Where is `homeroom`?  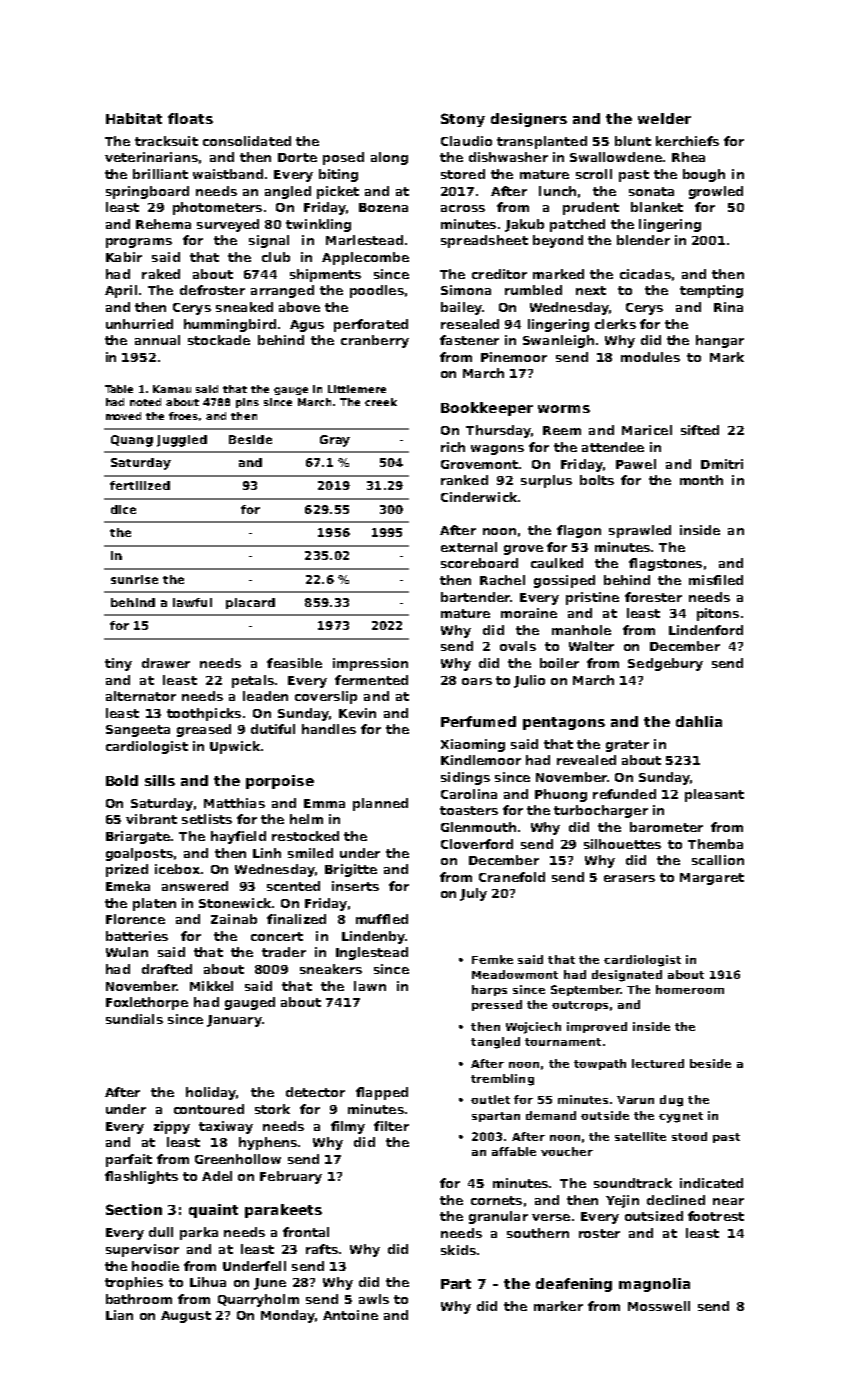 homeroom is located at coordinates (690, 989).
